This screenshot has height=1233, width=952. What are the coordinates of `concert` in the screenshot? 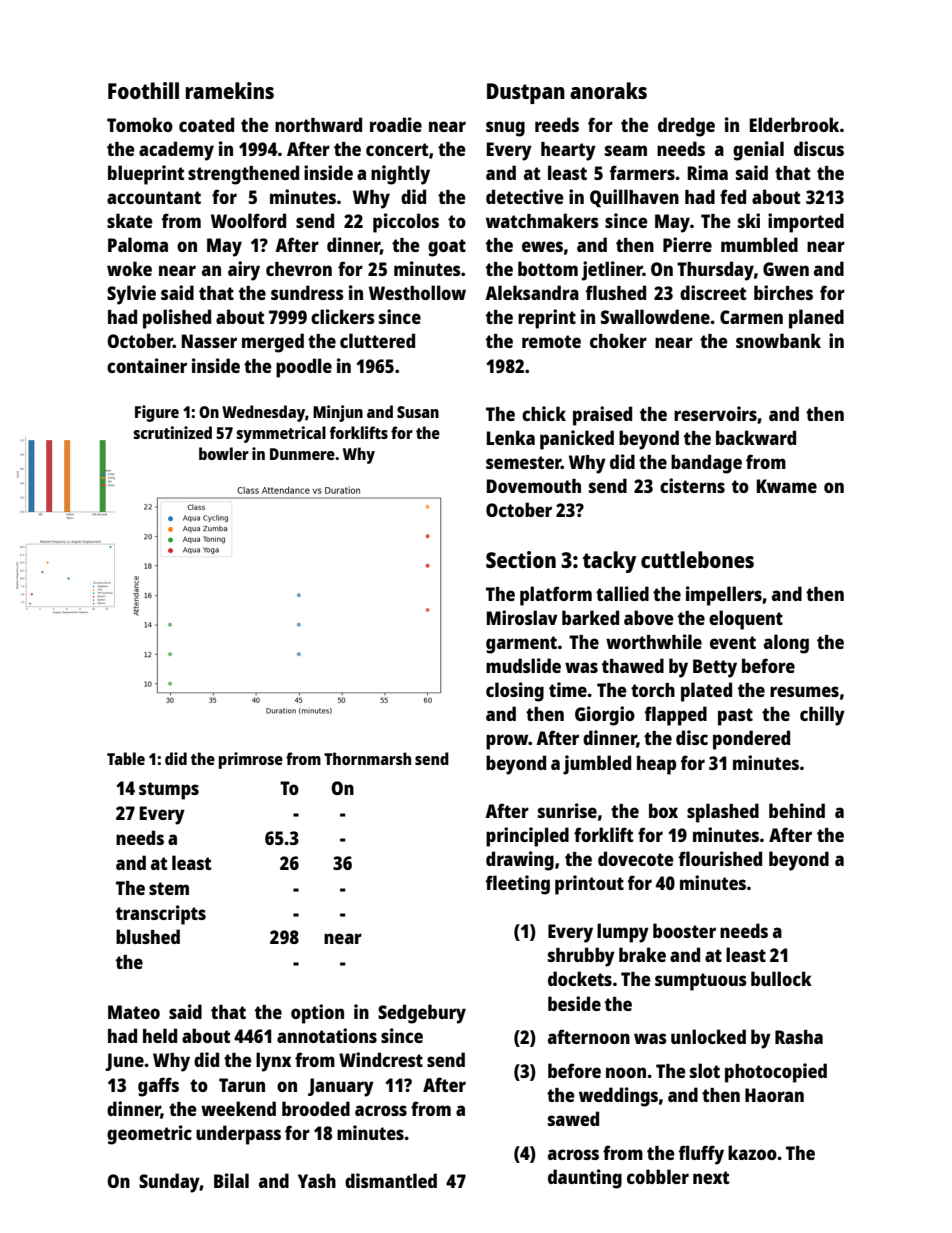 It's located at (397, 149).
